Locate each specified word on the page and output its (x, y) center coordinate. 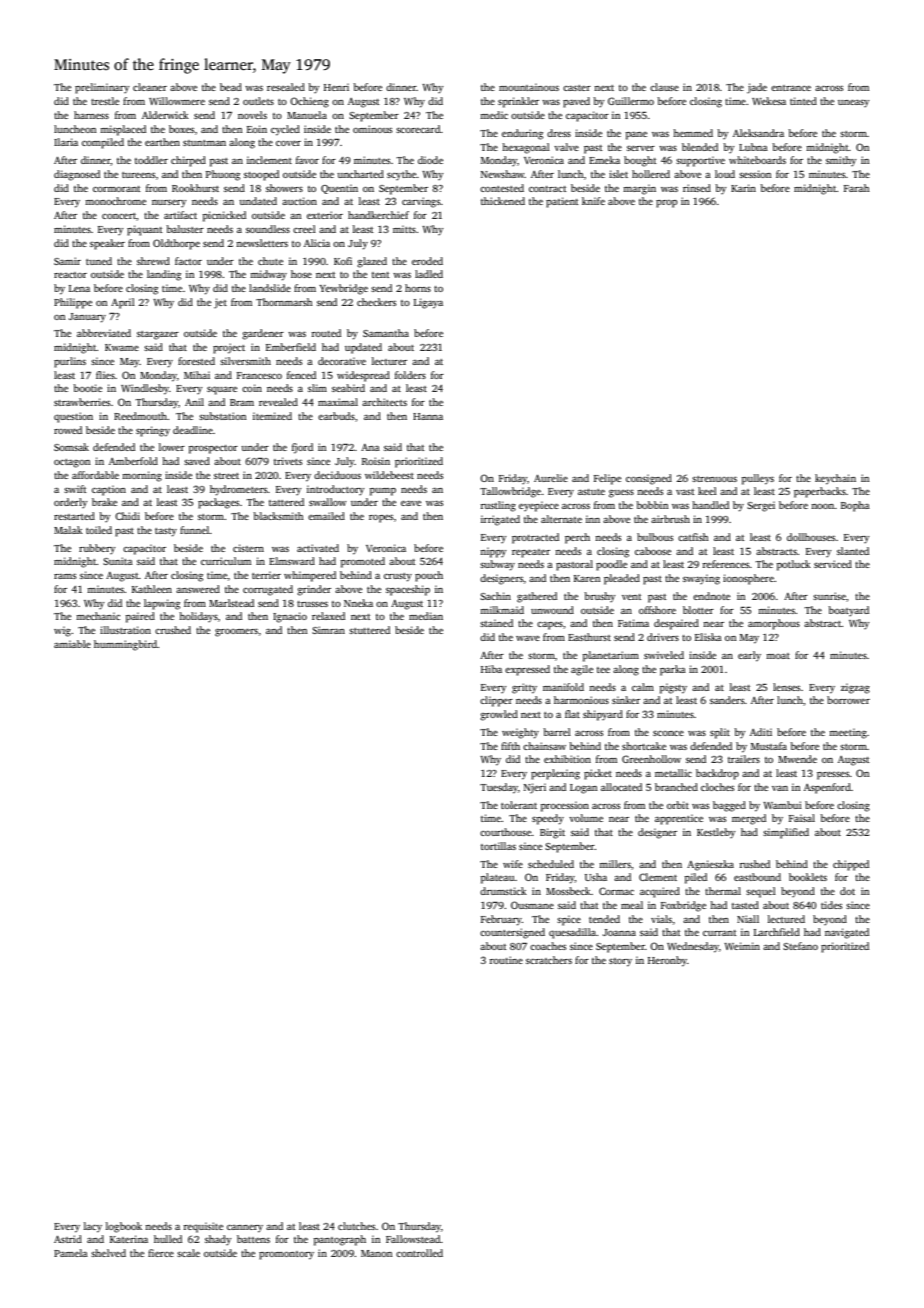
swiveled (664, 655)
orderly (70, 503)
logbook (124, 1227)
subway (497, 565)
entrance (791, 88)
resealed (286, 87)
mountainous (529, 87)
